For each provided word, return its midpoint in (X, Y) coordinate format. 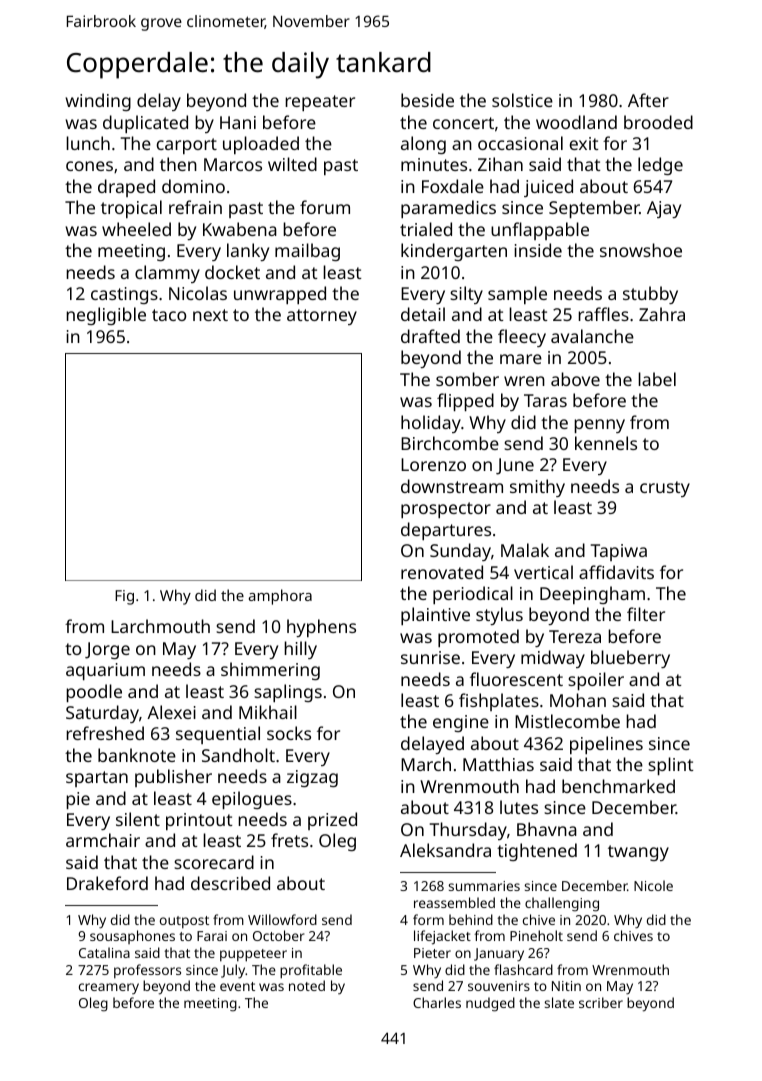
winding (98, 102)
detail (423, 314)
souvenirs (499, 986)
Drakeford (107, 883)
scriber (601, 1002)
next (210, 315)
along (423, 145)
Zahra (662, 314)
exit (583, 143)
